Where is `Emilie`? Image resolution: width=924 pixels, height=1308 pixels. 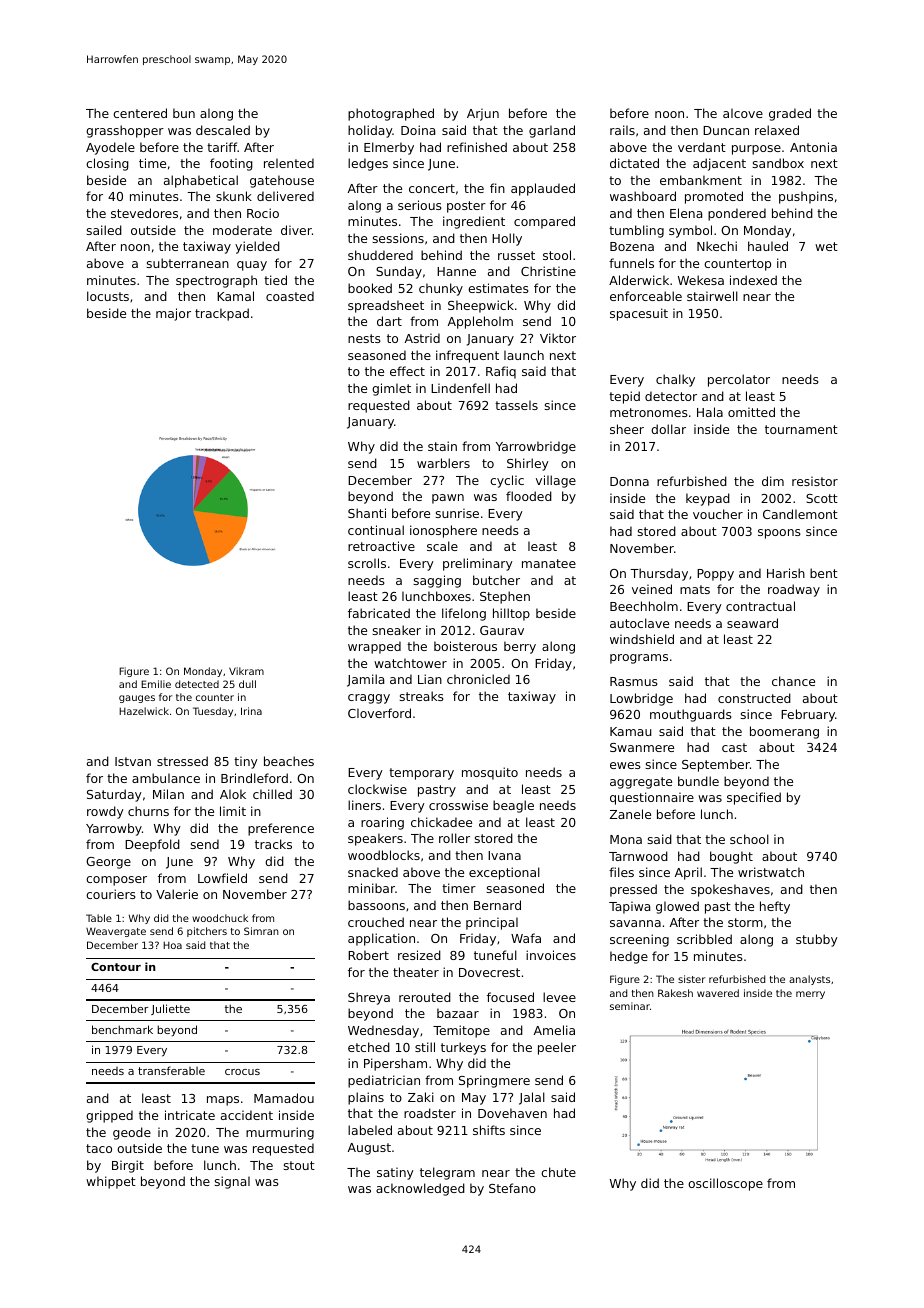 Emilie is located at coordinates (156, 684).
